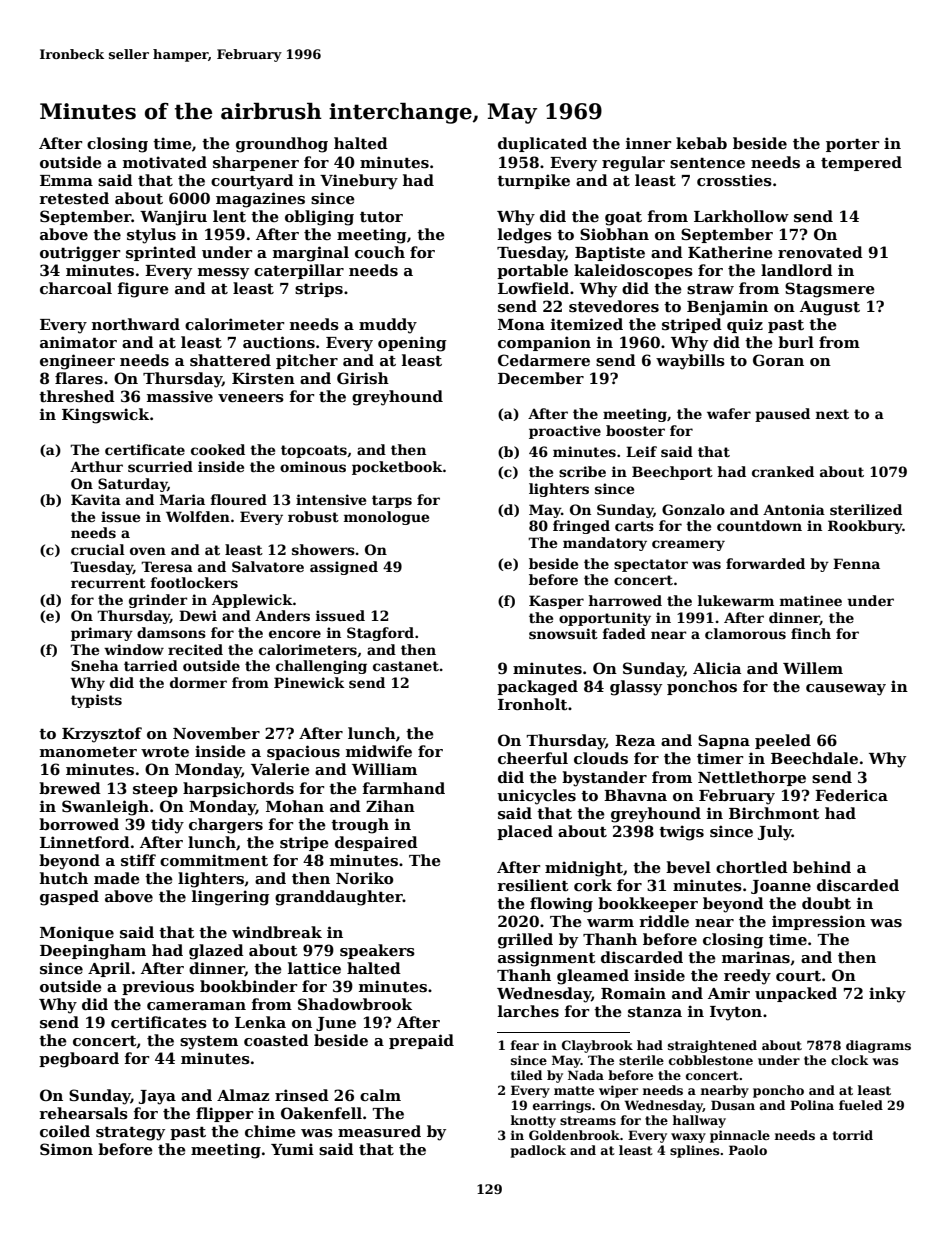  I want to click on flares, so click(79, 378).
